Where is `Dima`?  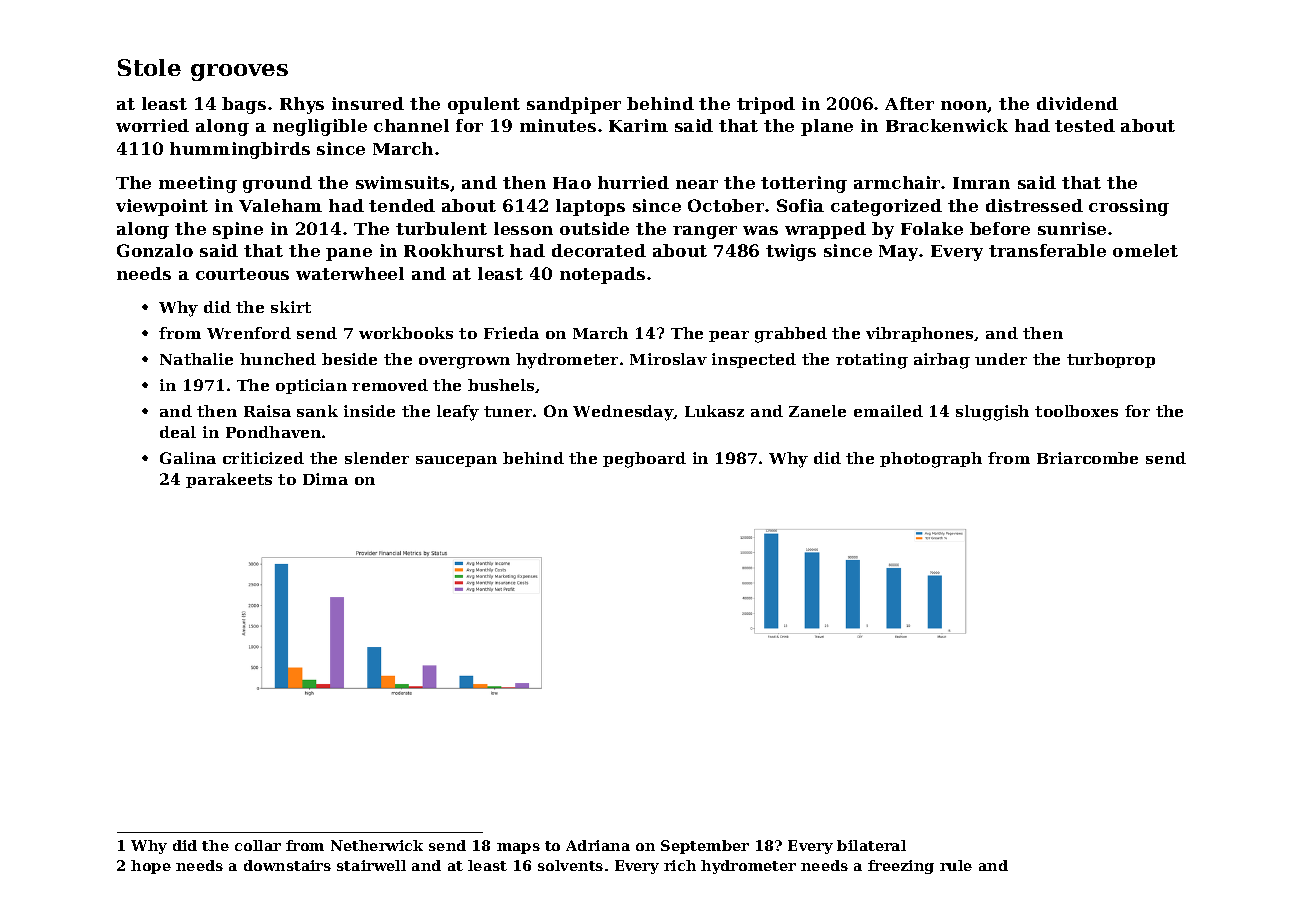
Dima is located at coordinates (325, 479).
